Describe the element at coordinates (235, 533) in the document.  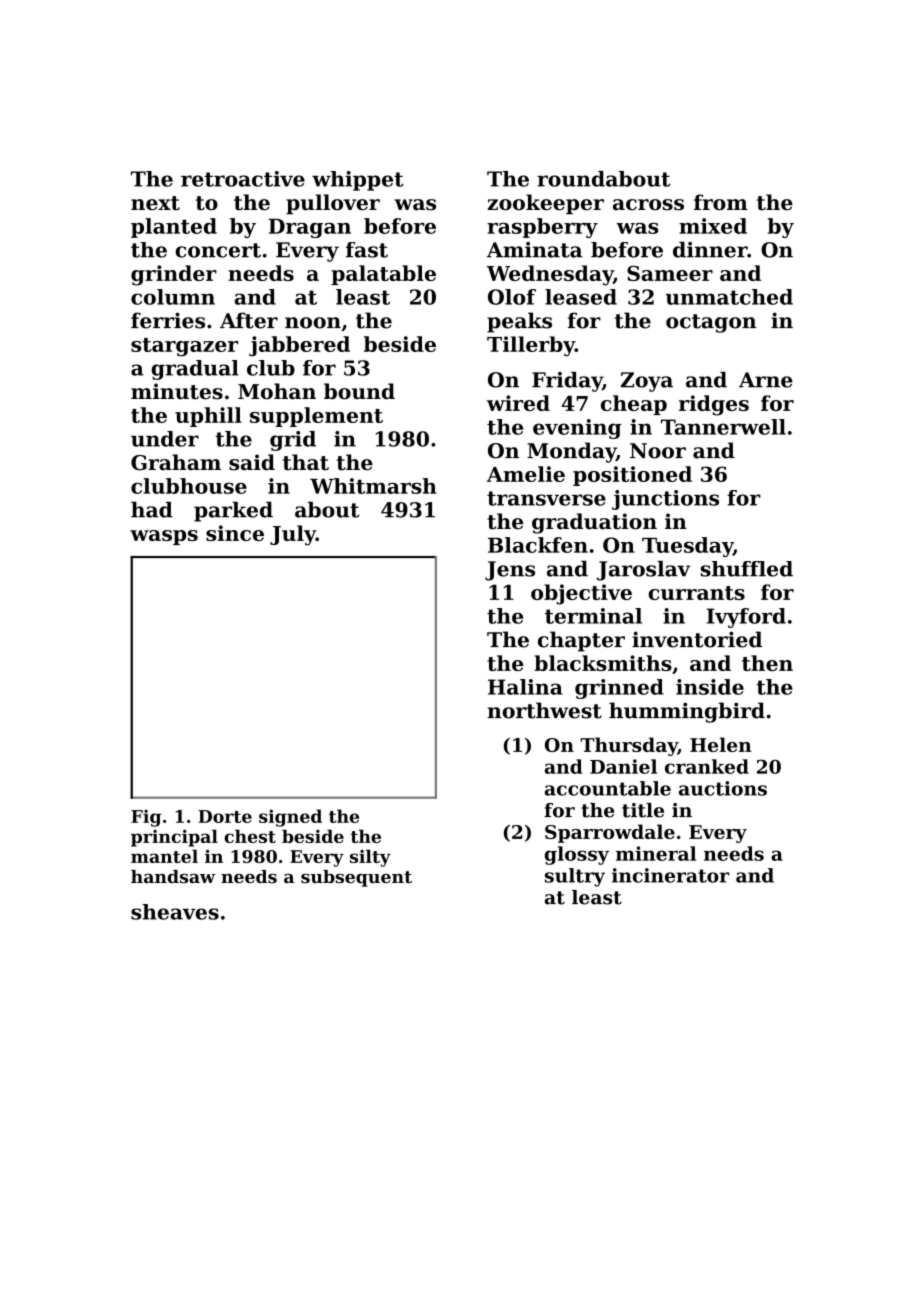
I see `since` at that location.
